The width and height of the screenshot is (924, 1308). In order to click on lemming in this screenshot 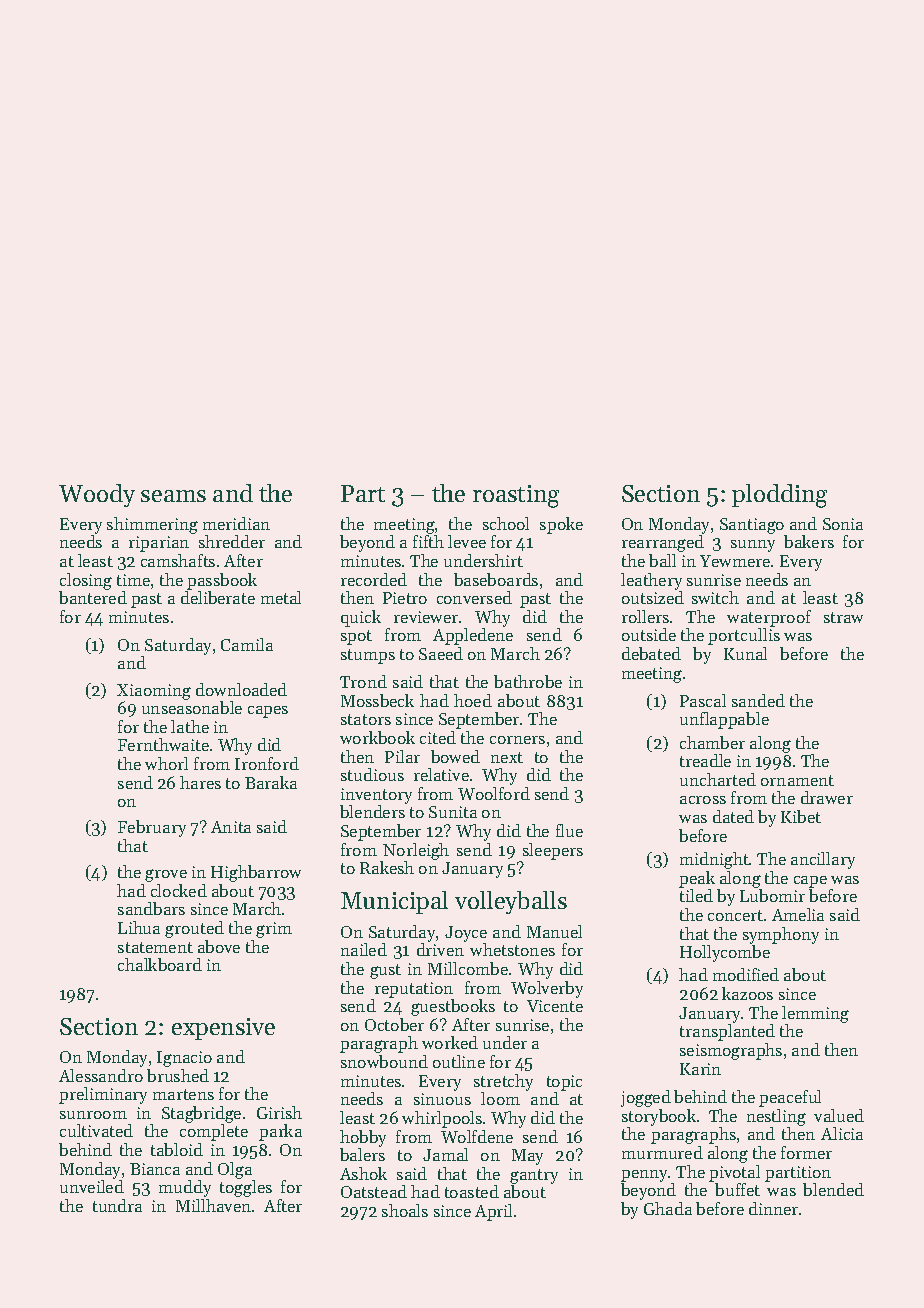, I will do `click(815, 1014)`.
